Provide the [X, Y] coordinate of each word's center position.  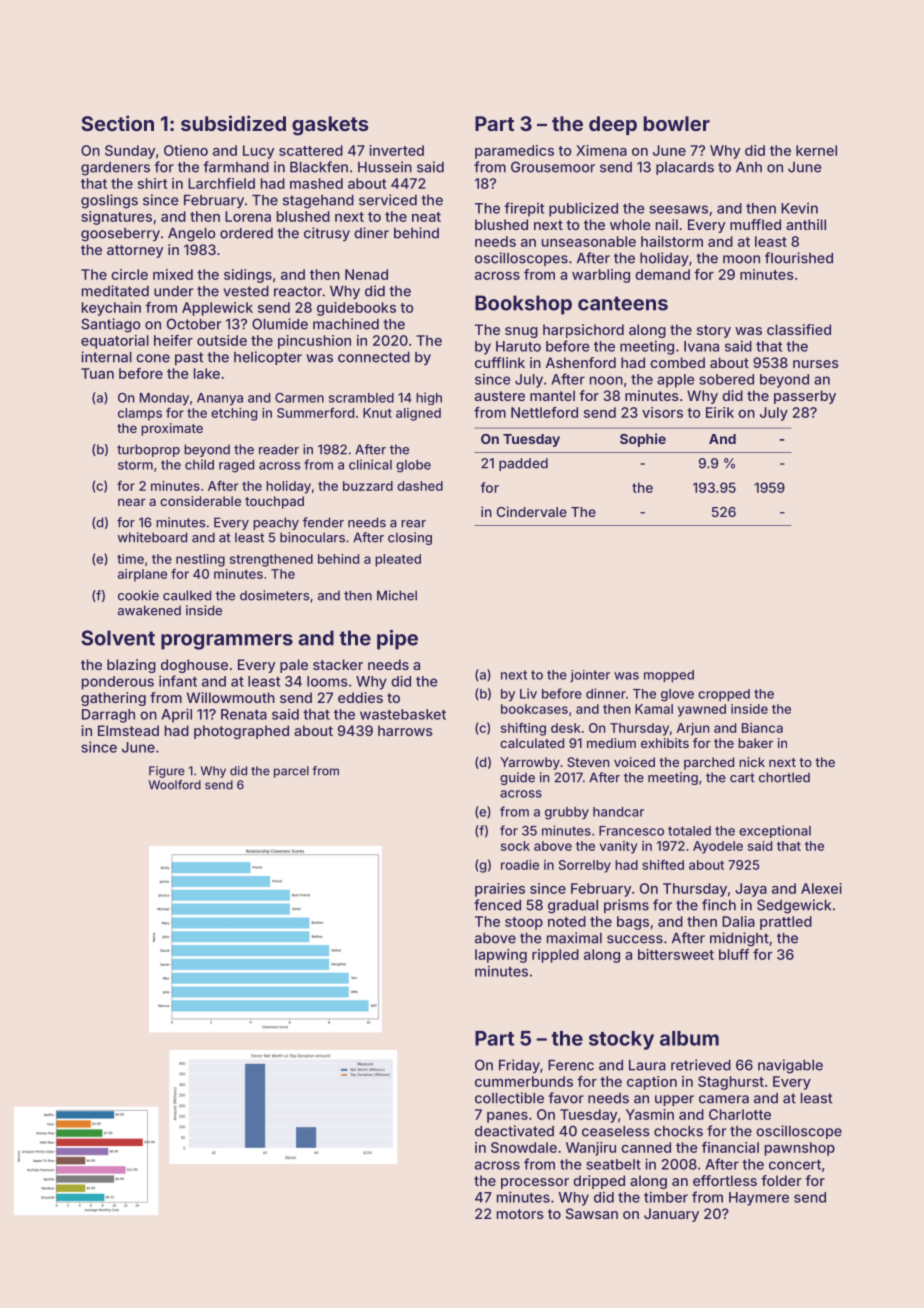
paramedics [514, 152]
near [132, 502]
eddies [360, 697]
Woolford [175, 785]
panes [507, 1117]
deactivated [514, 1131]
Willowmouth [231, 697]
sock [515, 846]
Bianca [762, 728]
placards [685, 168]
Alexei [821, 888]
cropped [724, 695]
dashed [420, 486]
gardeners [115, 169]
